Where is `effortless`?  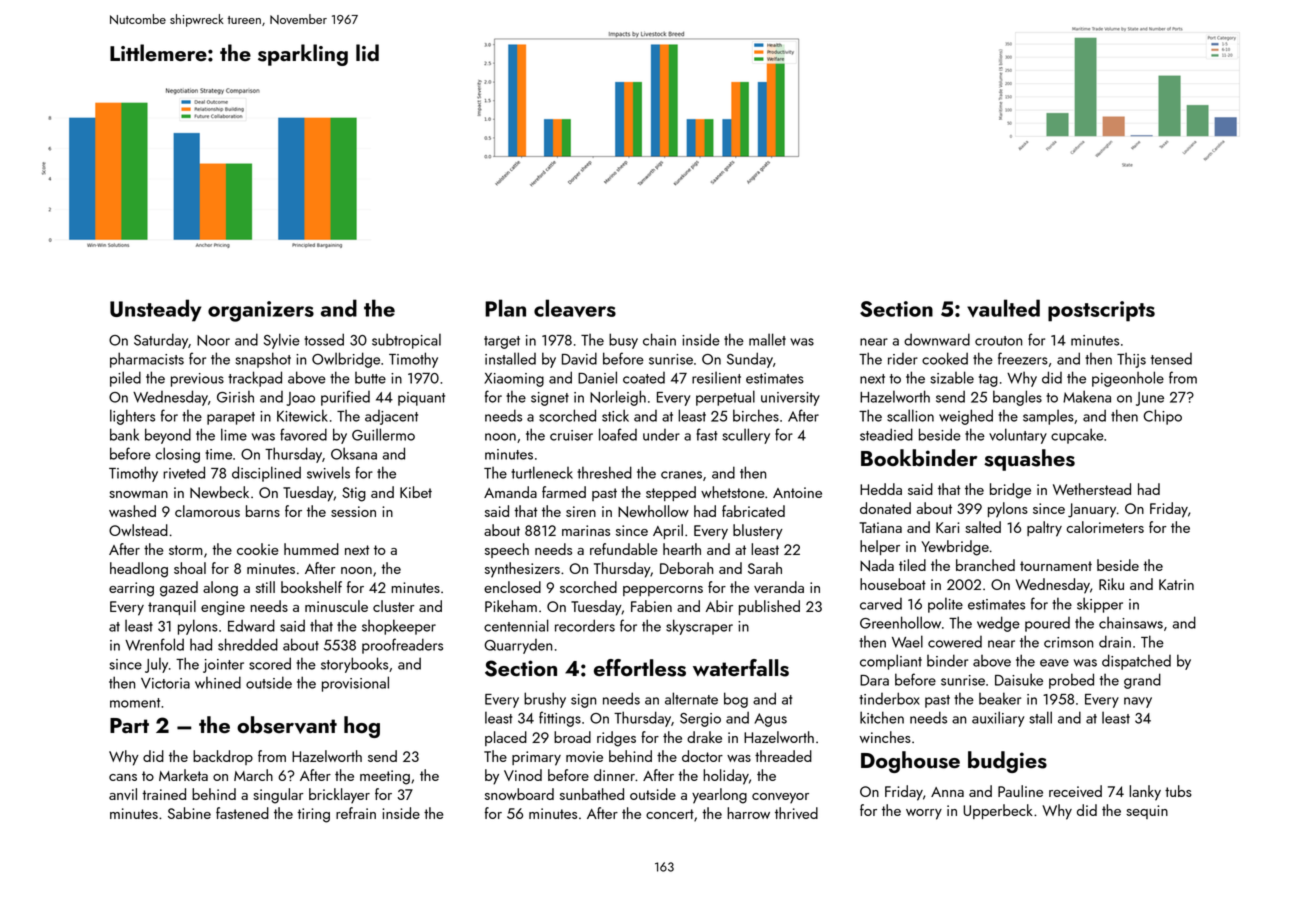 effortless is located at coordinates (640, 668).
